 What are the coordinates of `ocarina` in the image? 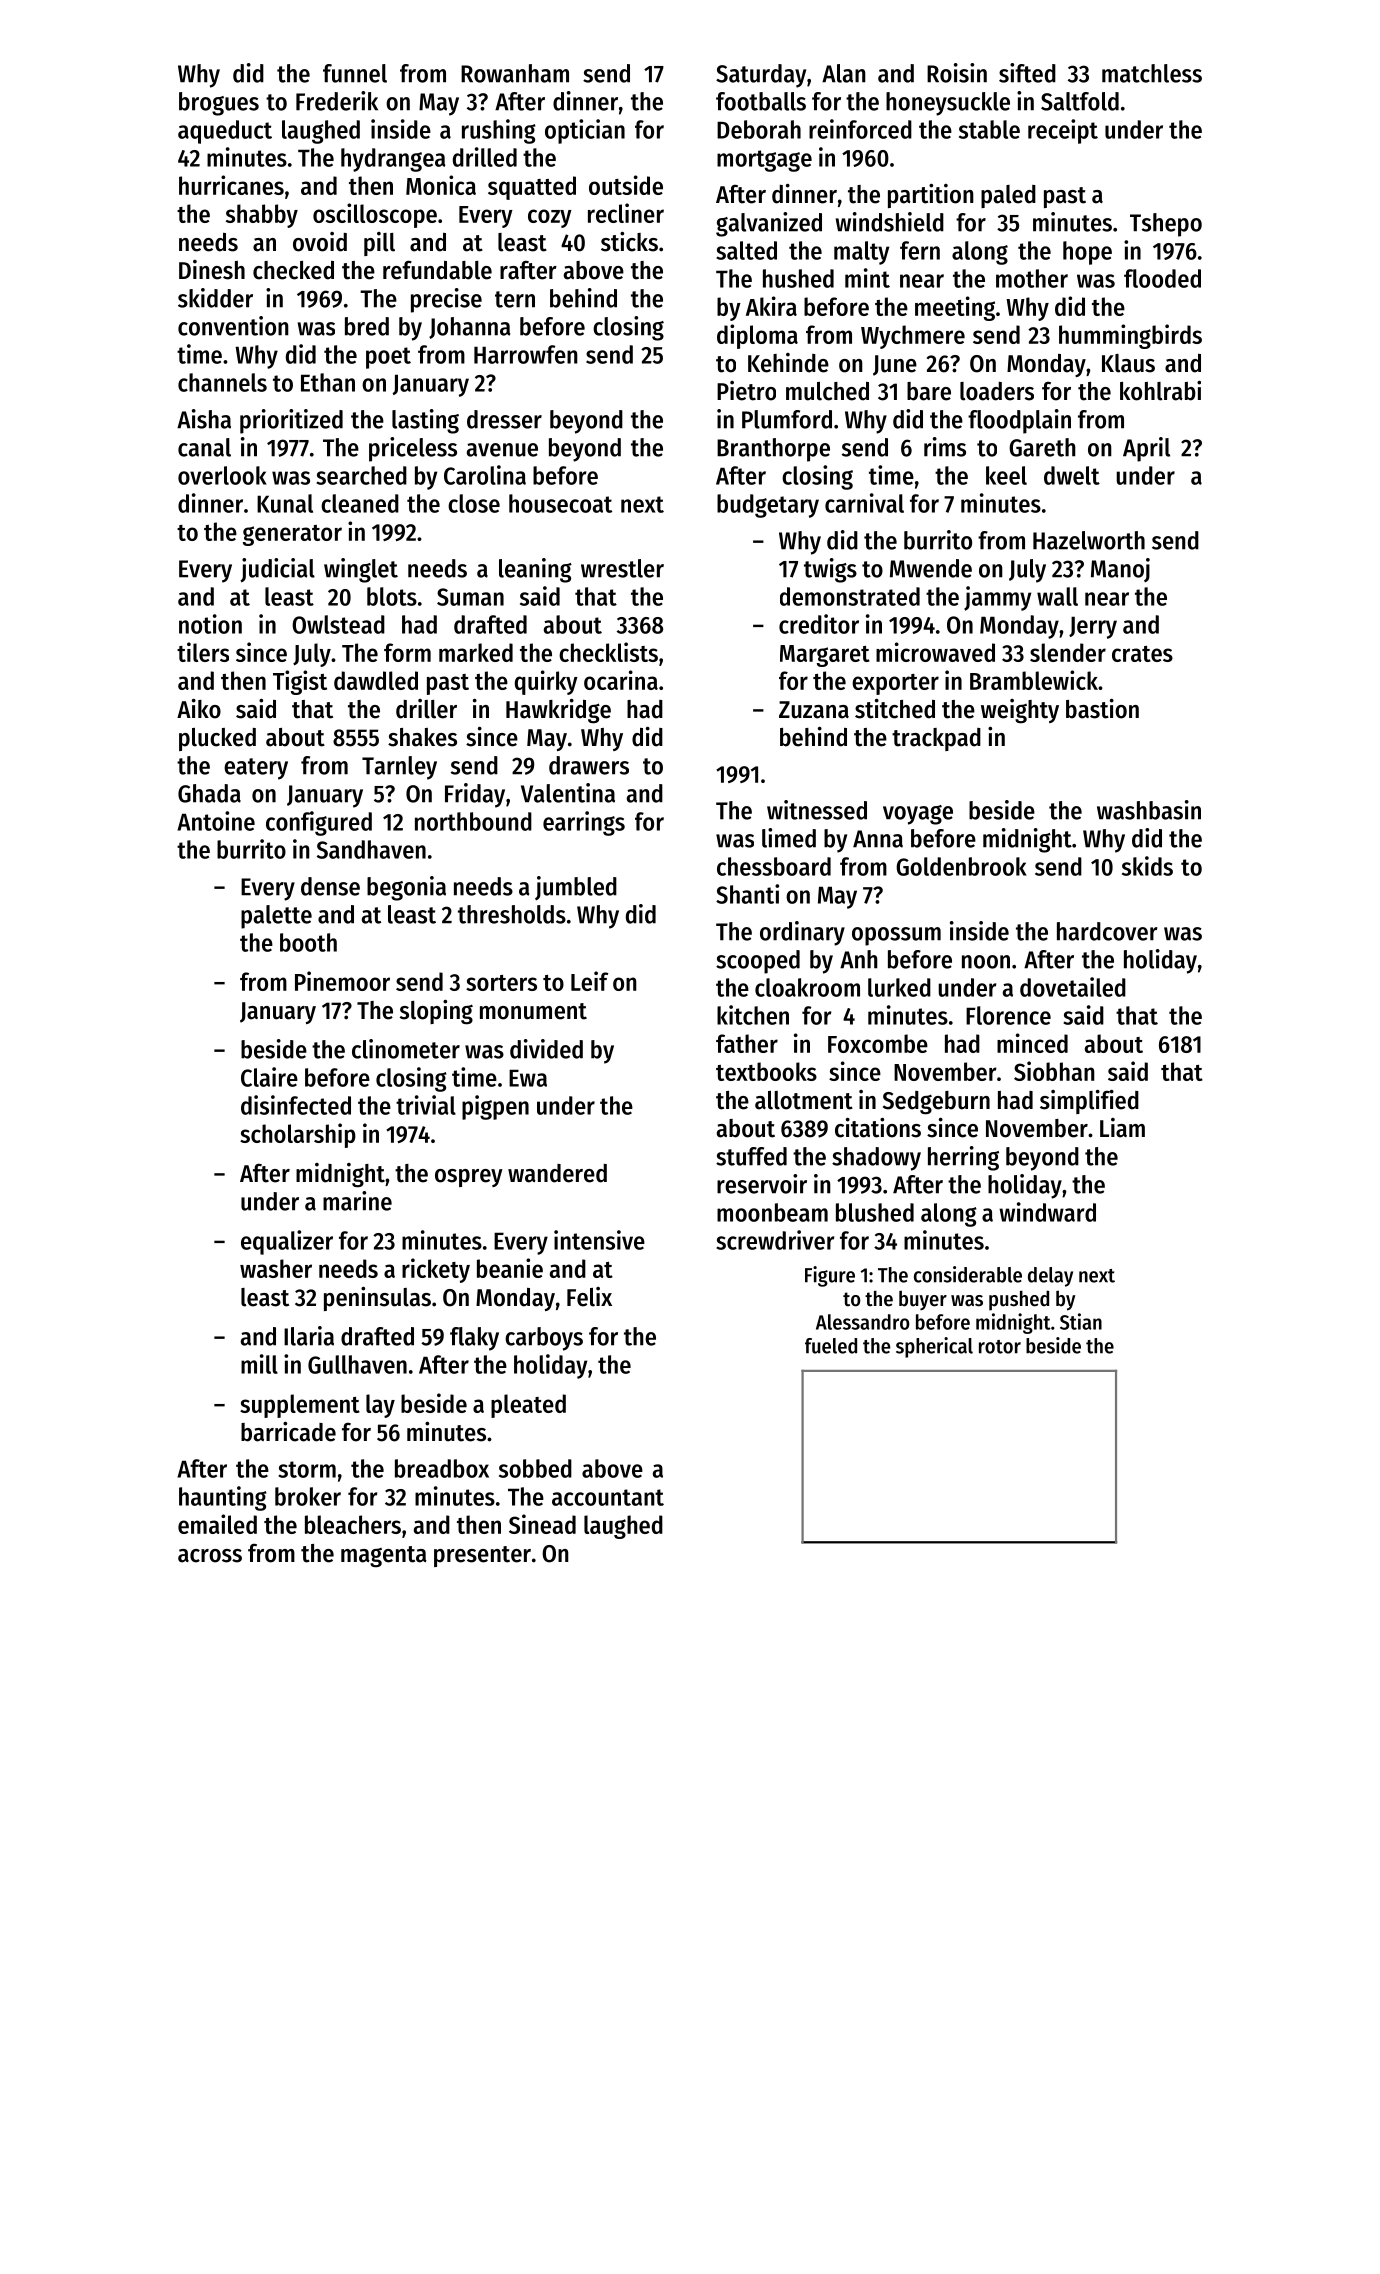 It's located at (621, 680).
